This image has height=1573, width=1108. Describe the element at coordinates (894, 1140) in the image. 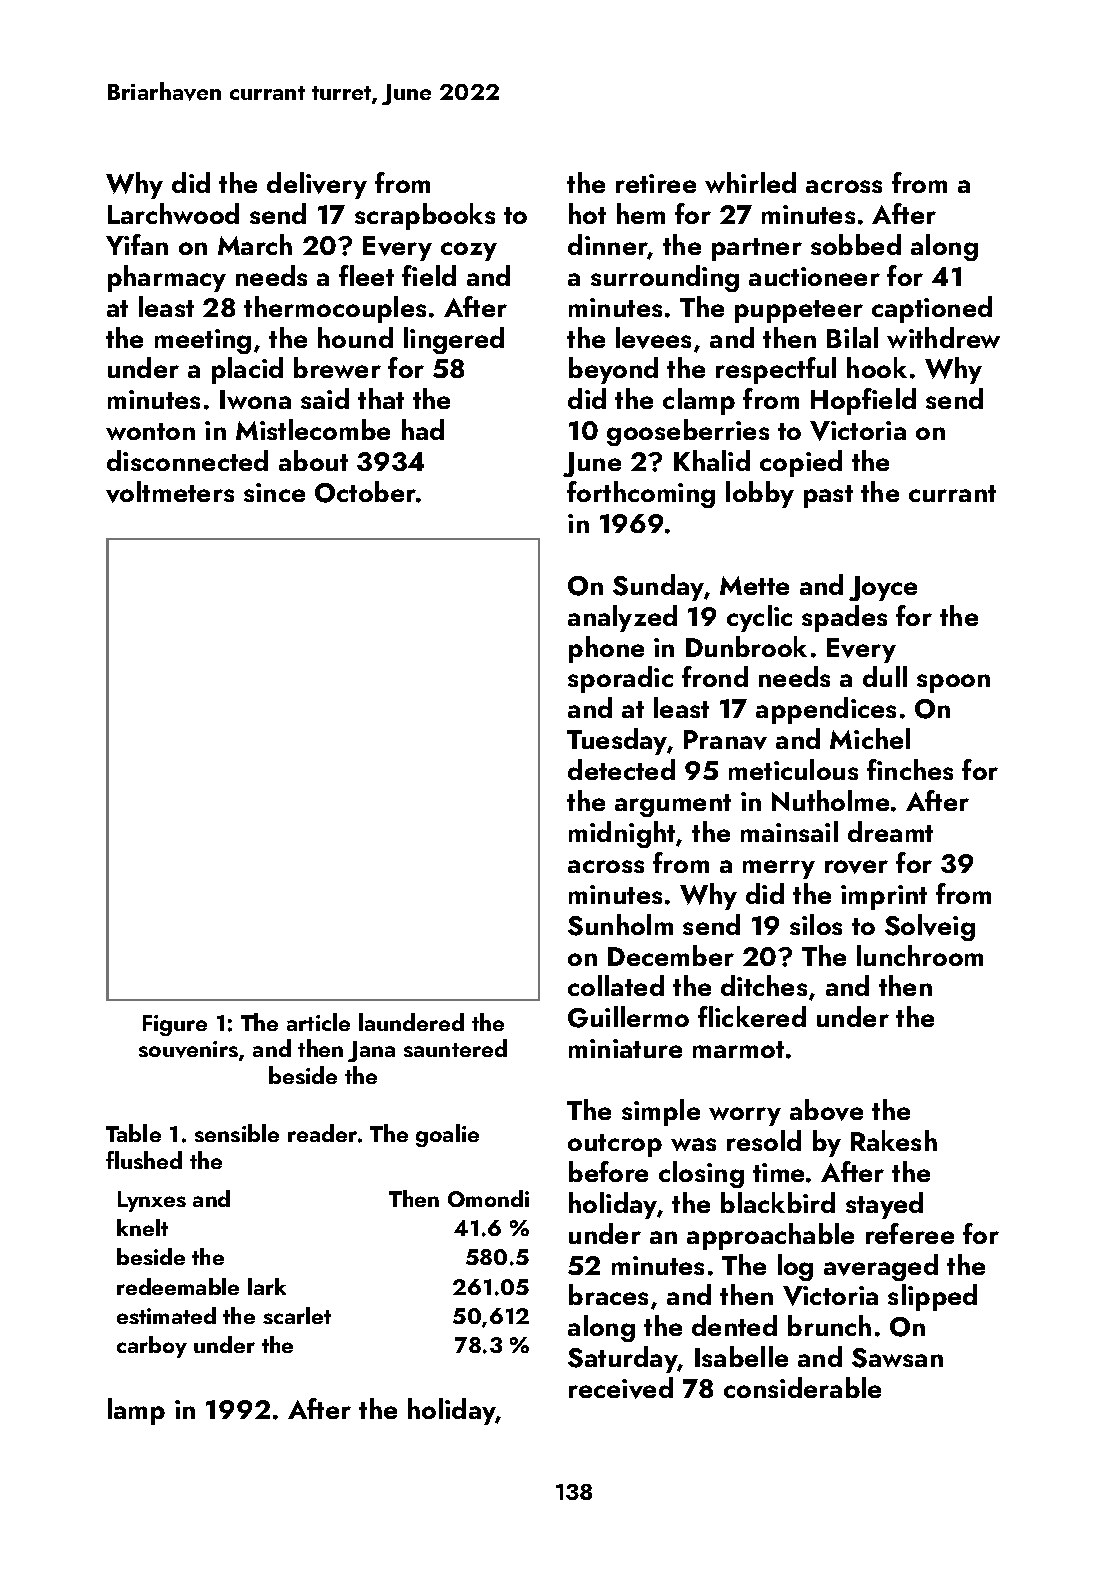

I see `Rakesh` at that location.
